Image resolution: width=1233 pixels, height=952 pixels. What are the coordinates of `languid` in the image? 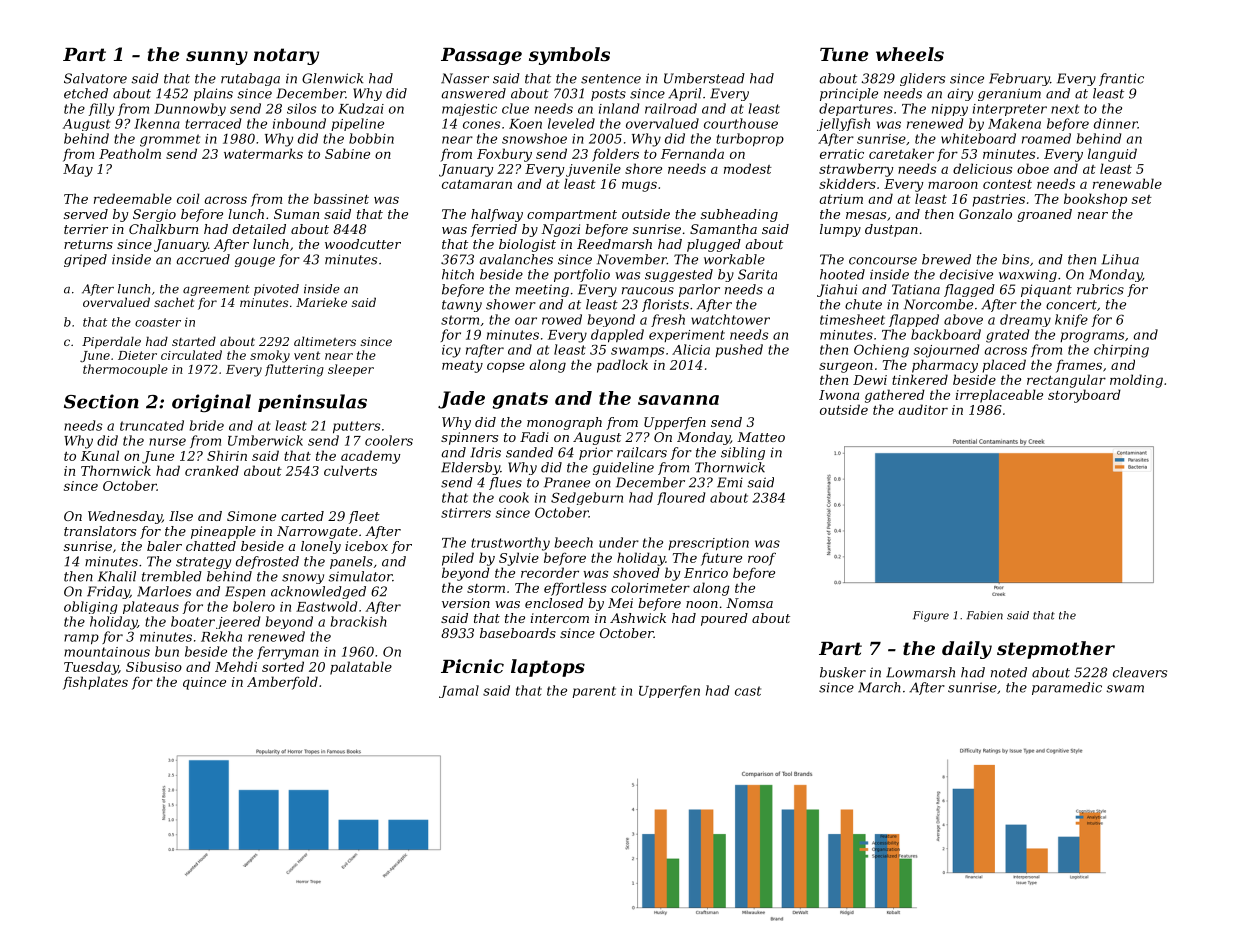 It's located at (1112, 155).
